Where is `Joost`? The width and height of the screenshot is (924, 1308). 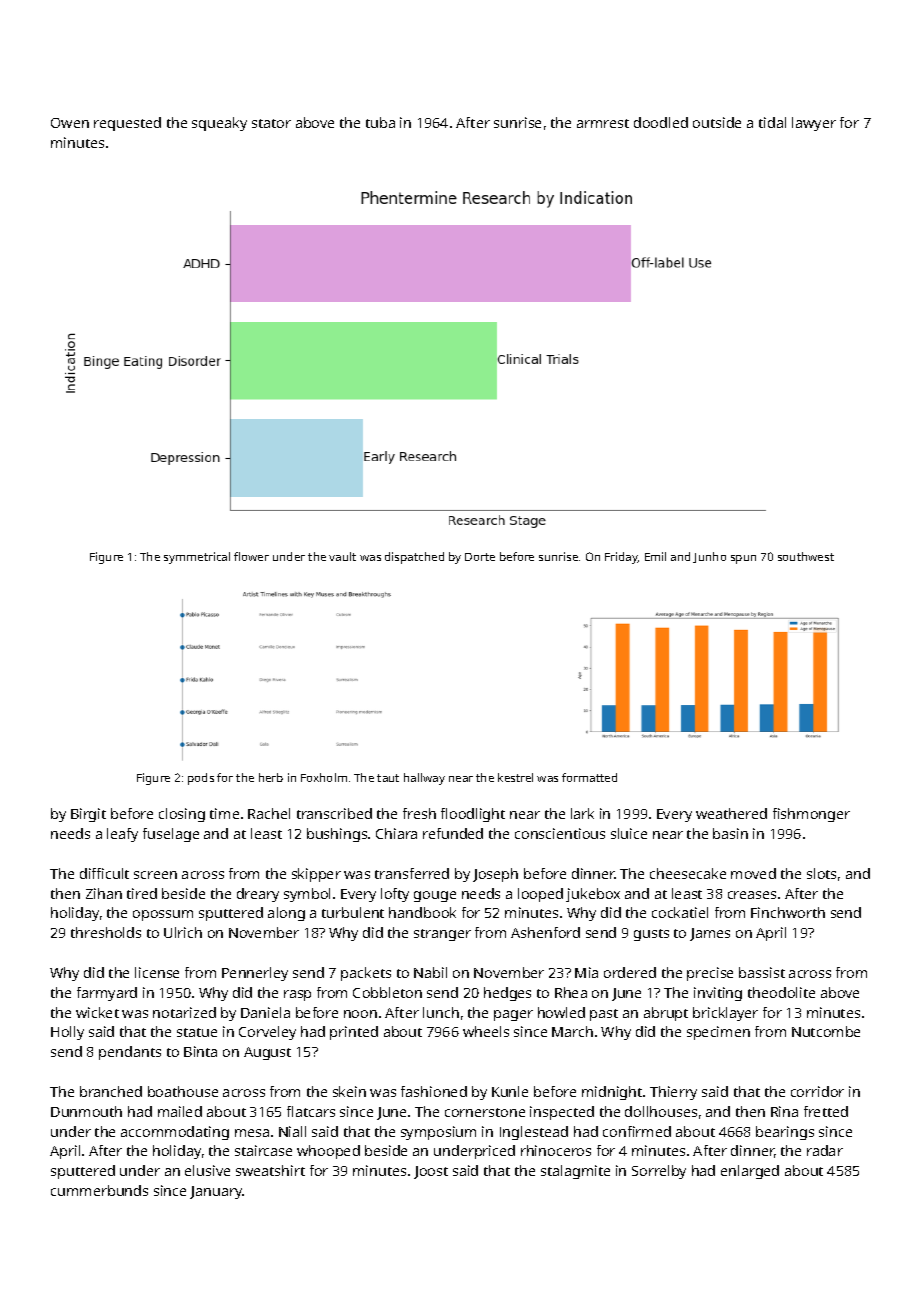 Joost is located at coordinates (431, 1172).
